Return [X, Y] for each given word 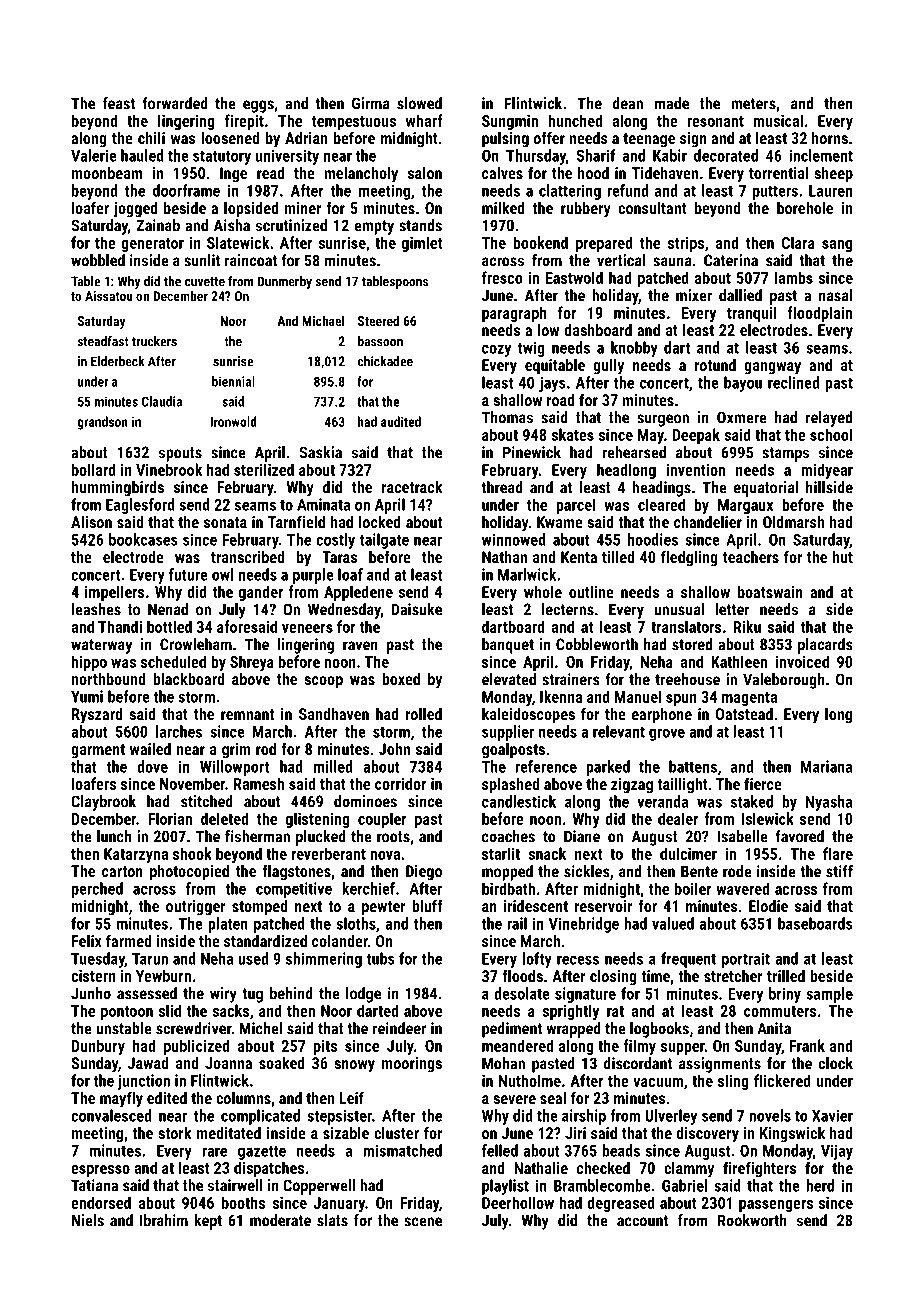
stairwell [235, 1185]
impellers [115, 593]
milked [503, 207]
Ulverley [671, 1117]
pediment [512, 1030]
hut [843, 557]
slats [332, 1220]
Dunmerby [285, 282]
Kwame [560, 522]
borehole [805, 208]
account [642, 1221]
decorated [726, 155]
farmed [128, 940]
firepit [244, 122]
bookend [540, 242]
